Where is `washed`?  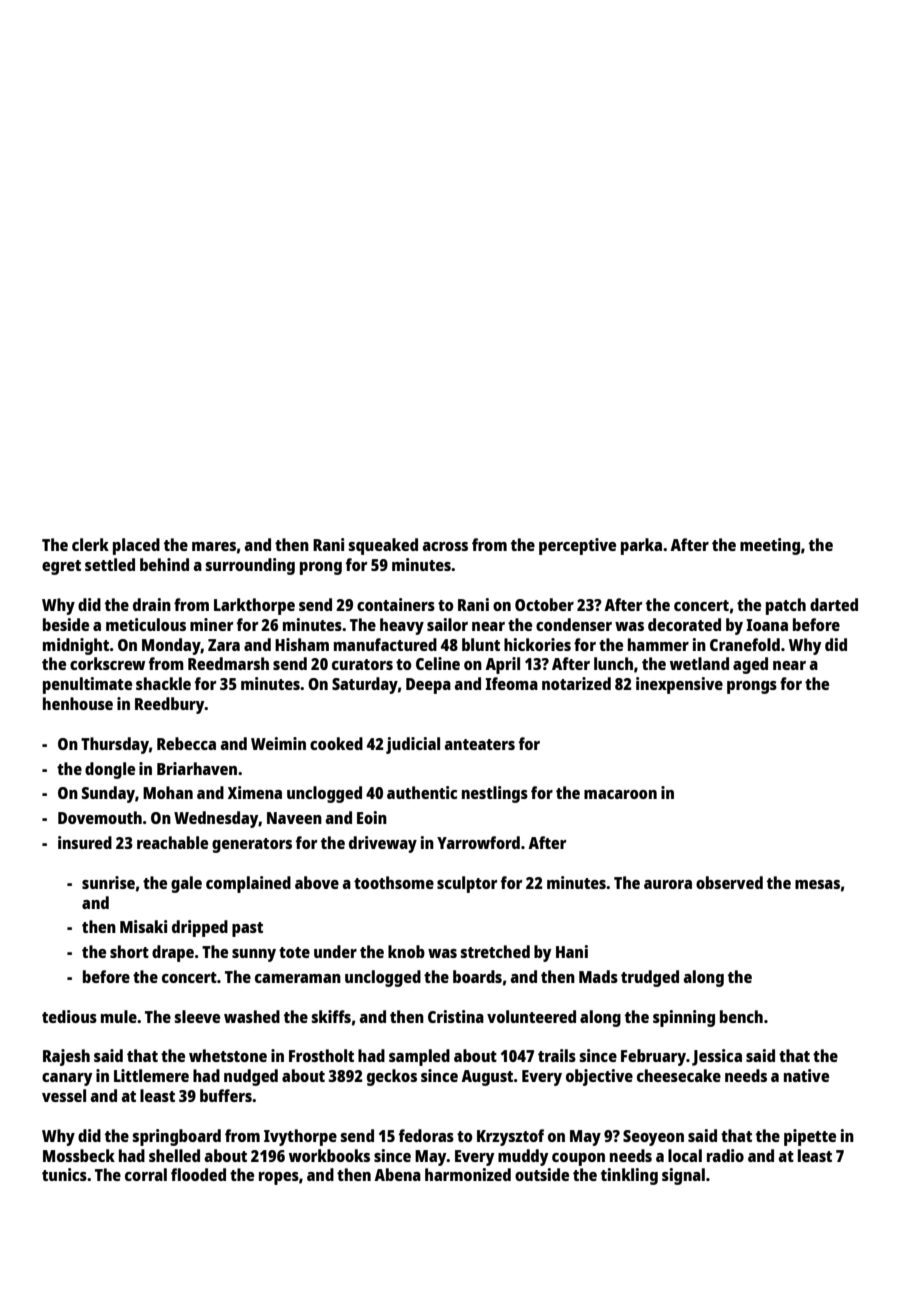
washed is located at coordinates (252, 1016).
